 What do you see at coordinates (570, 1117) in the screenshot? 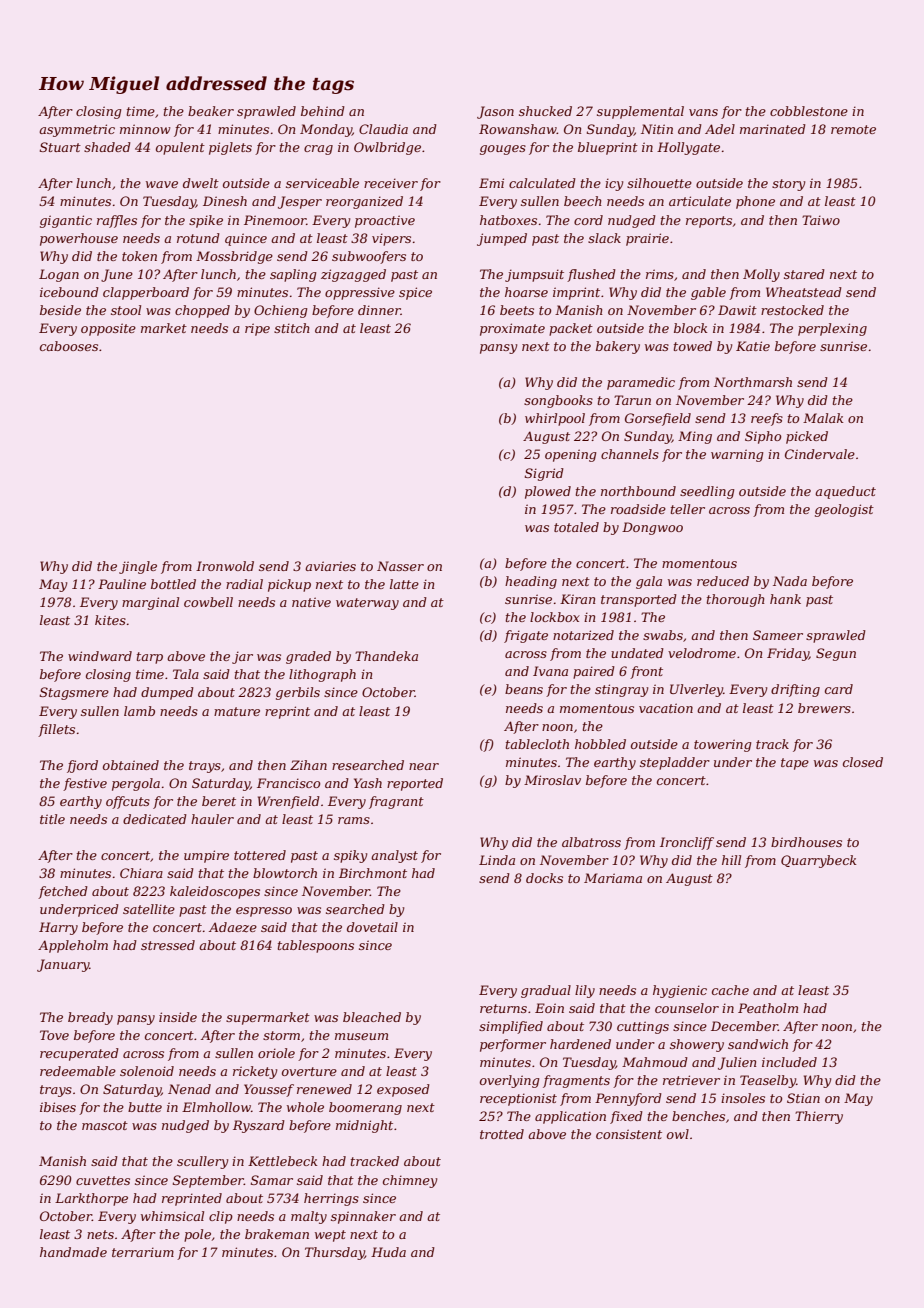
I see `application` at bounding box center [570, 1117].
